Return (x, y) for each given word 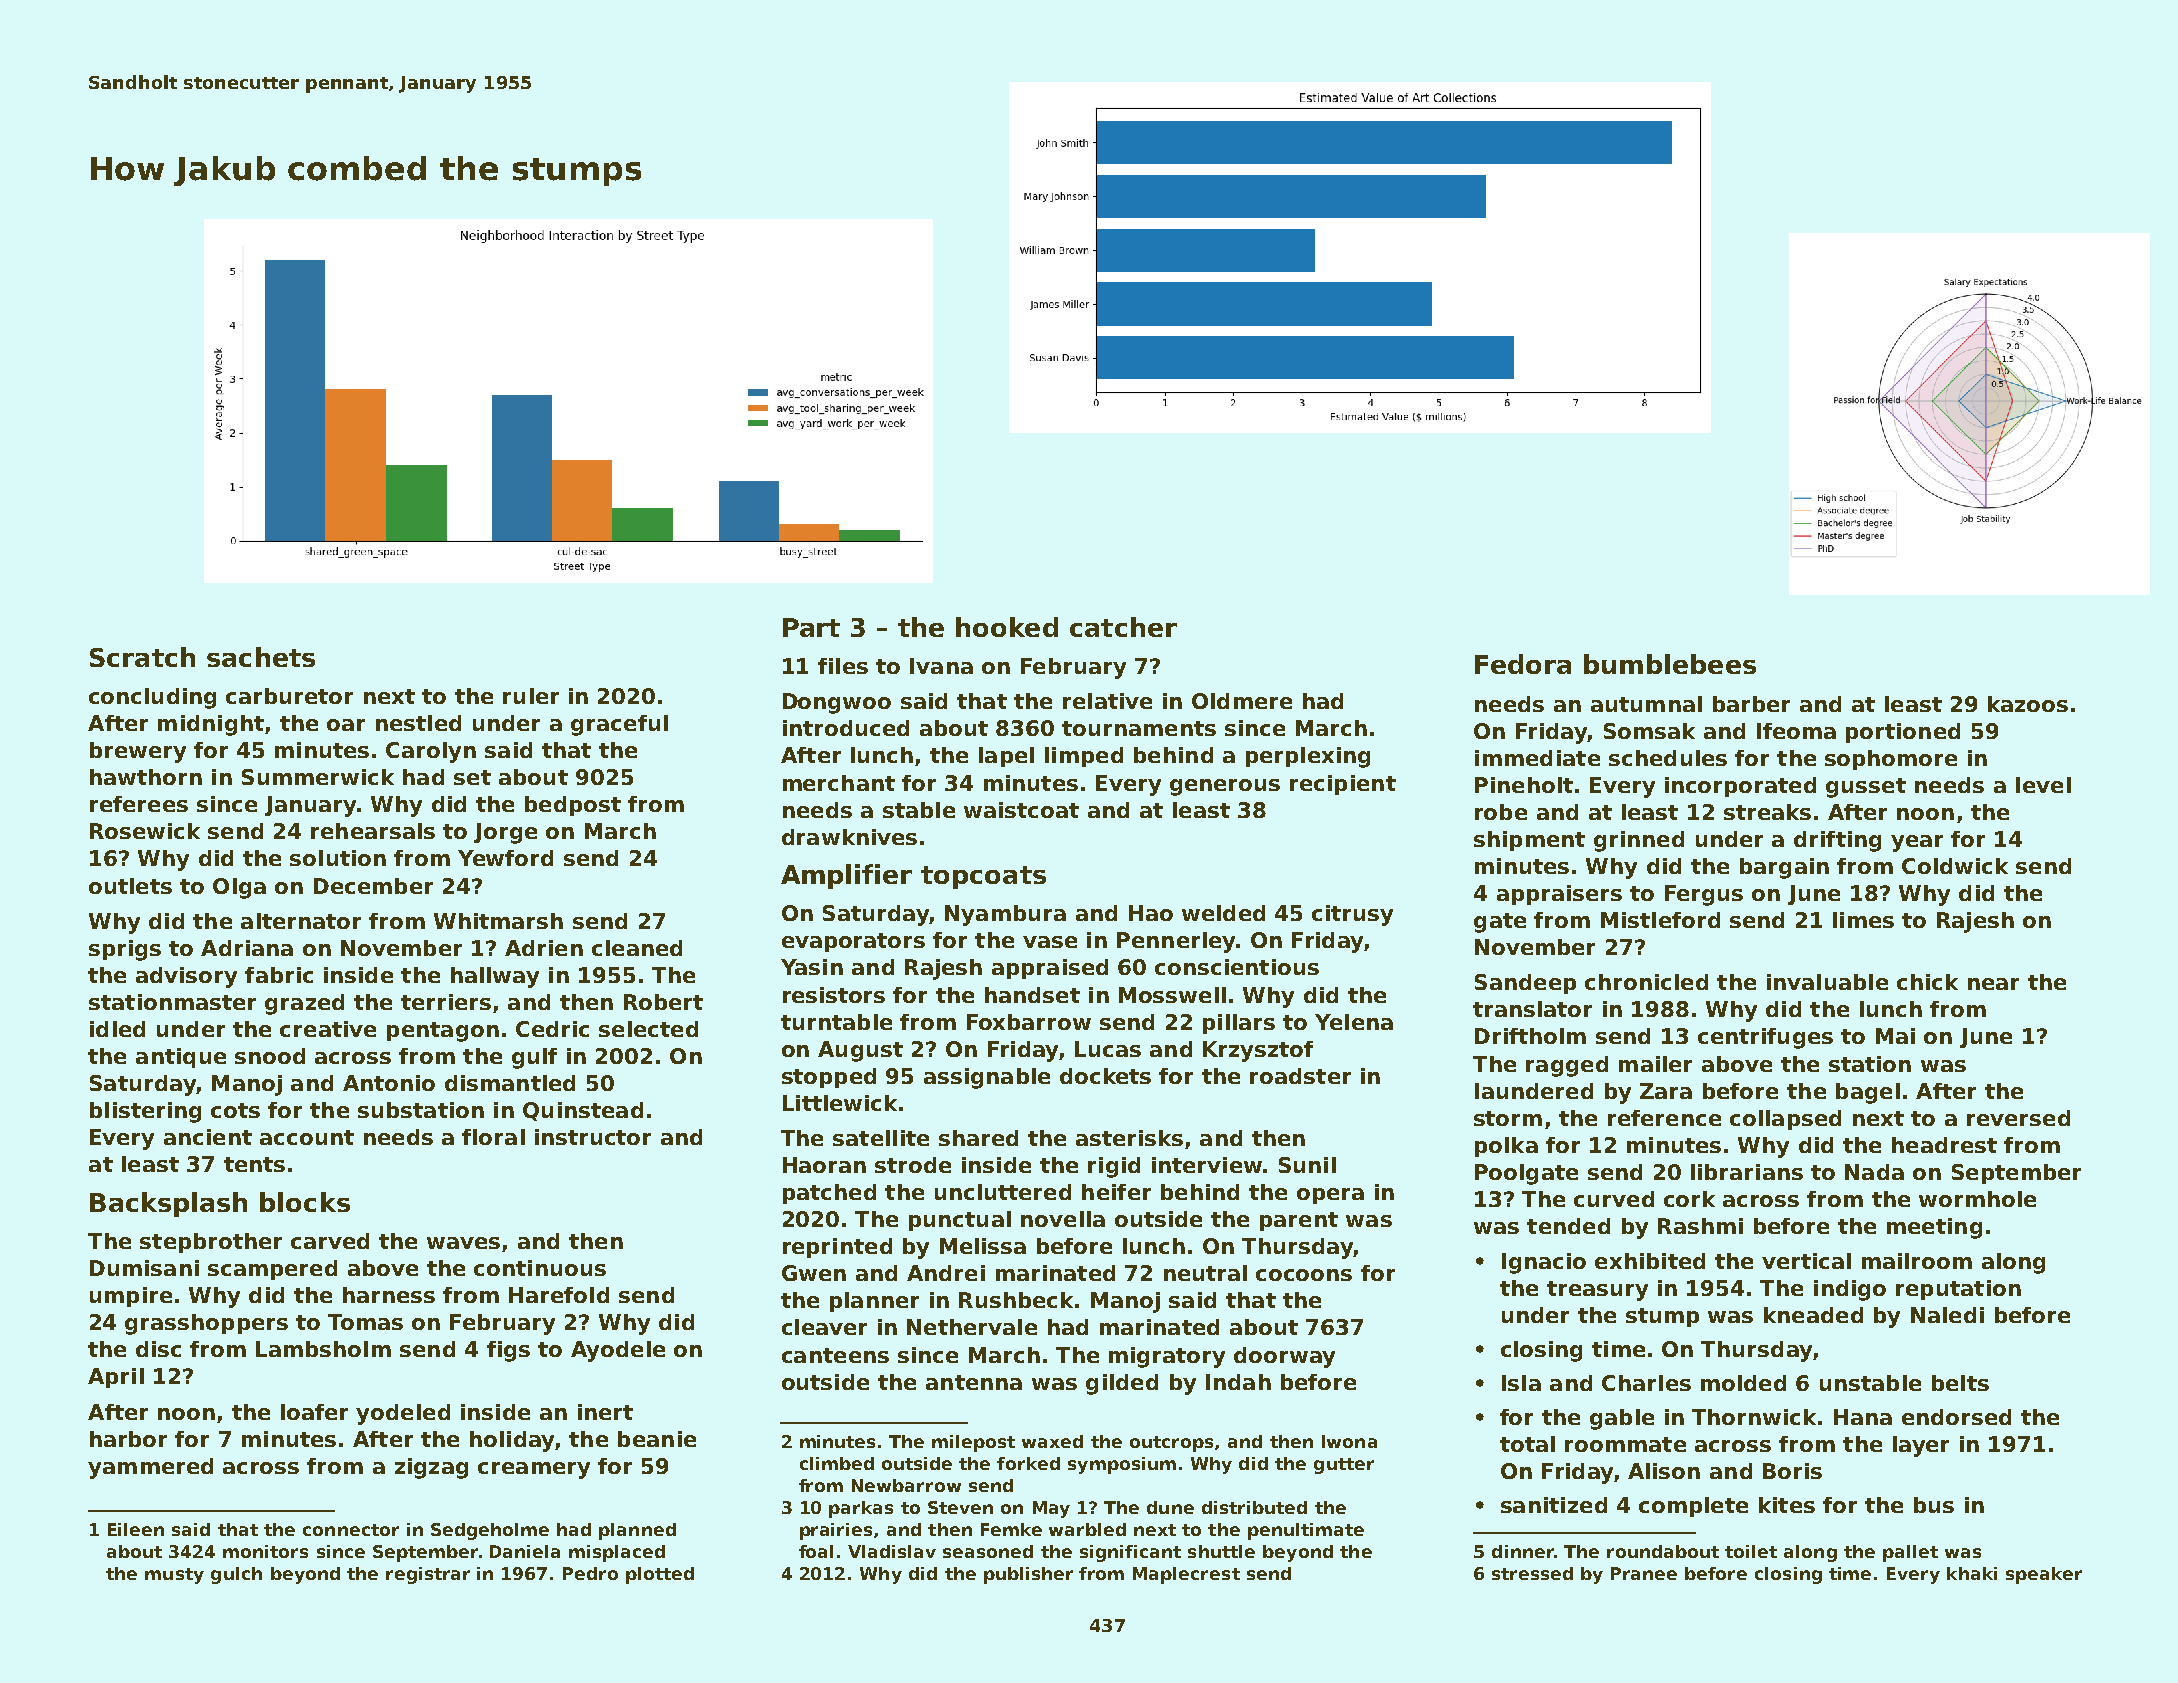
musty (174, 1576)
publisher (1028, 1575)
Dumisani (144, 1268)
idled (117, 1029)
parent (1299, 1221)
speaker (2044, 1575)
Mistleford (1660, 920)
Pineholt (1524, 785)
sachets (261, 657)
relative (1107, 701)
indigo (1850, 1290)
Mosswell (1172, 995)
